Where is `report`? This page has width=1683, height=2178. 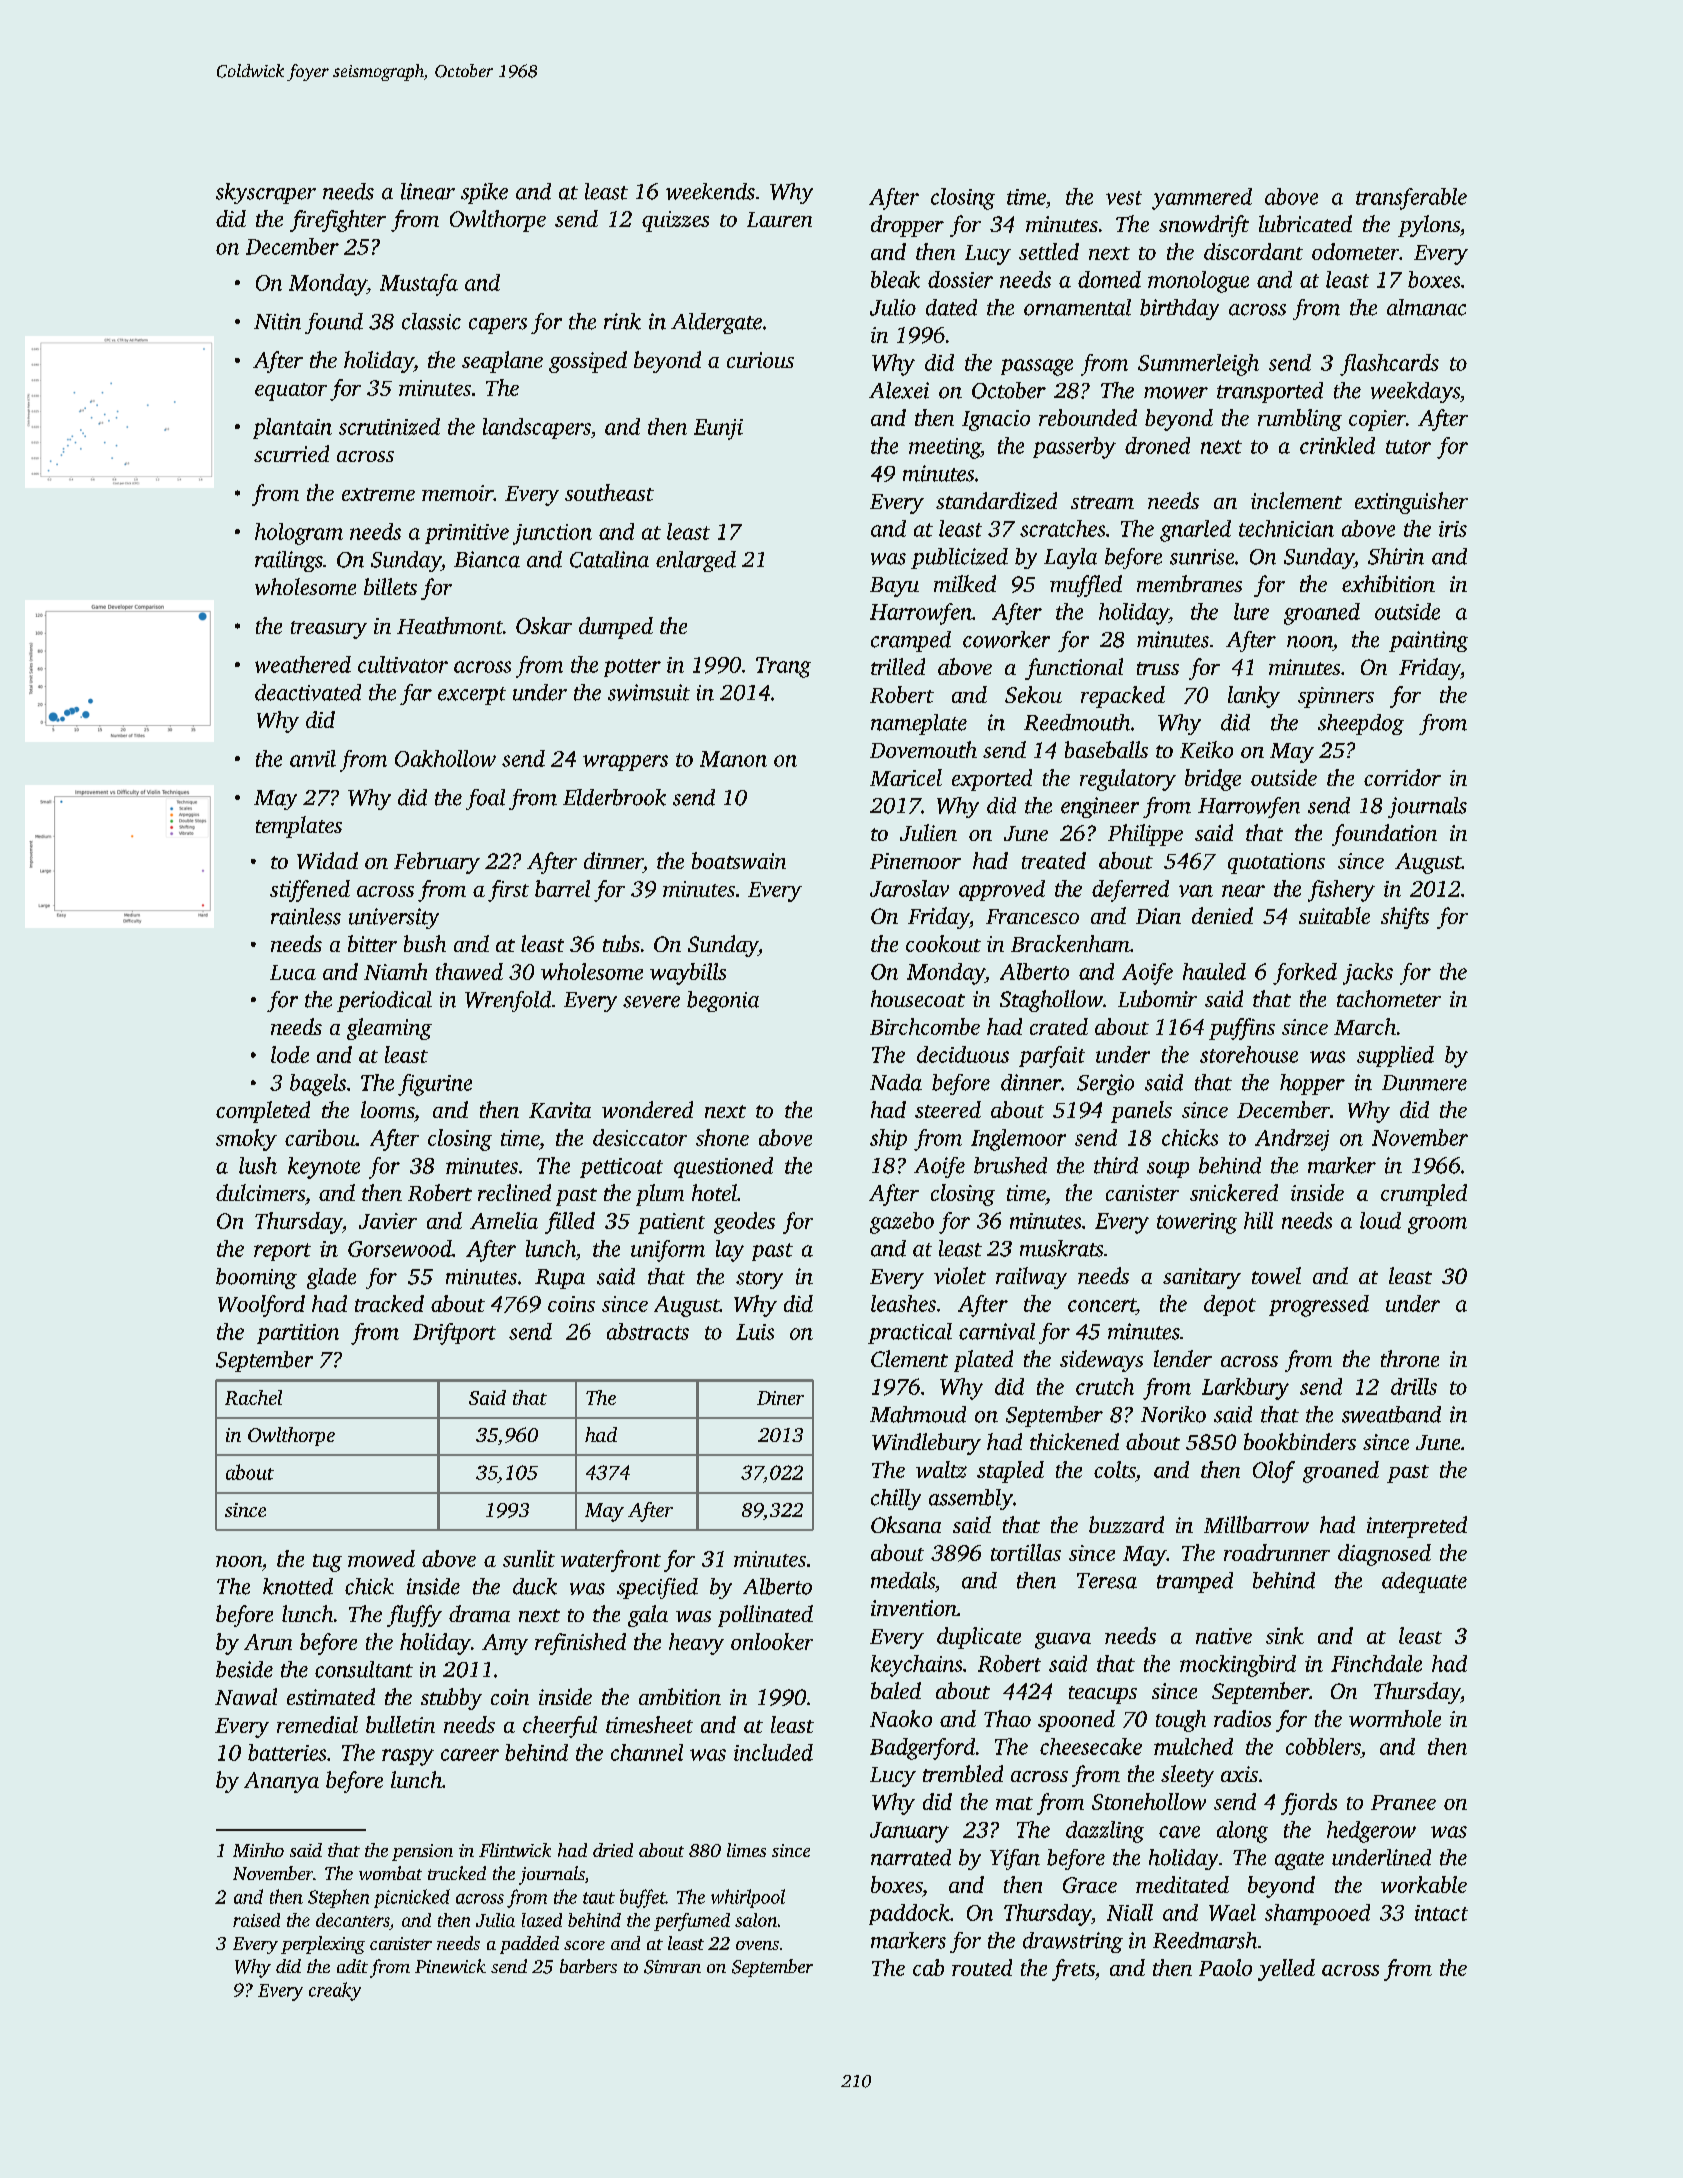
report is located at coordinates (282, 1252).
